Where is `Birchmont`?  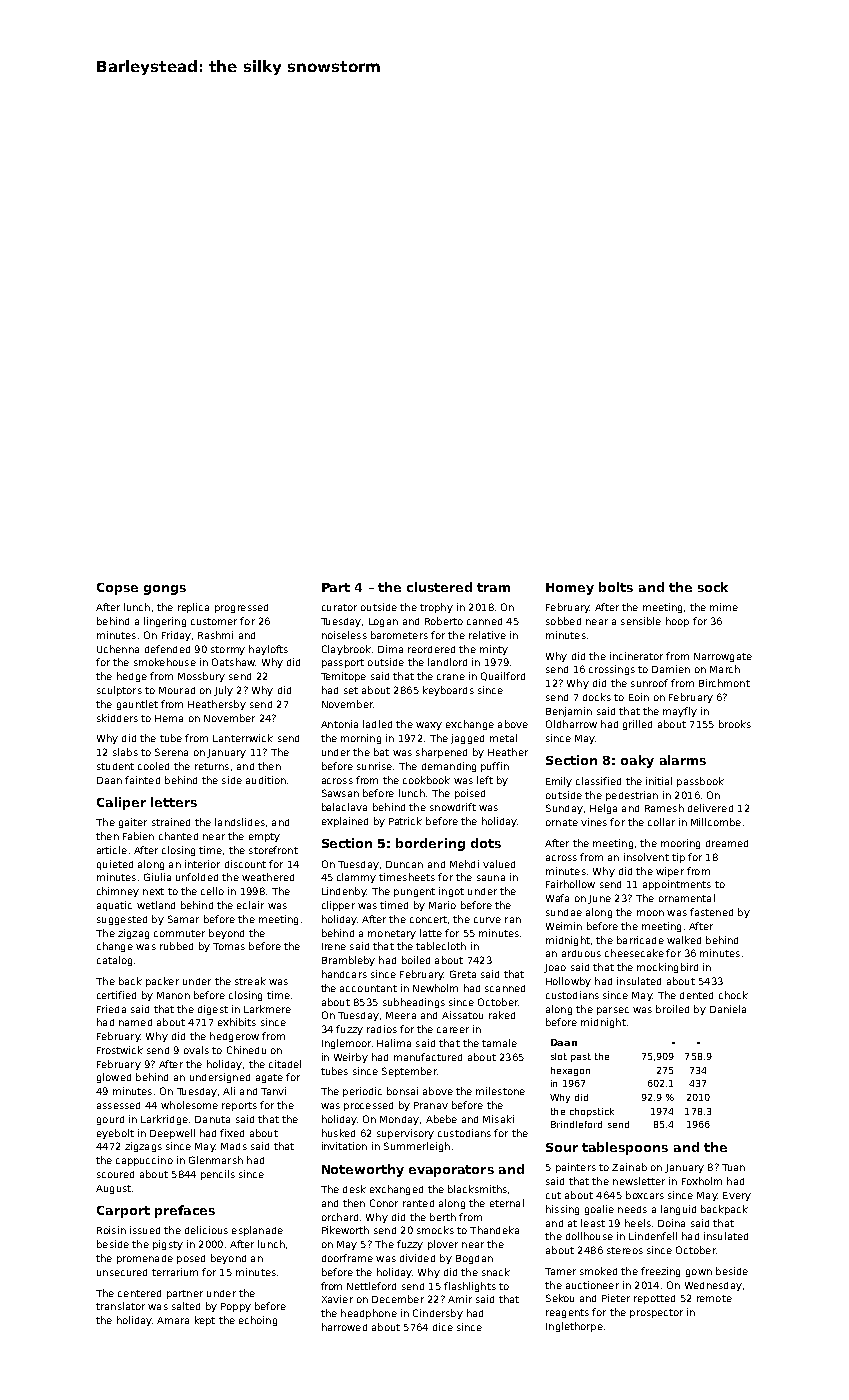
Birchmont is located at coordinates (724, 683).
